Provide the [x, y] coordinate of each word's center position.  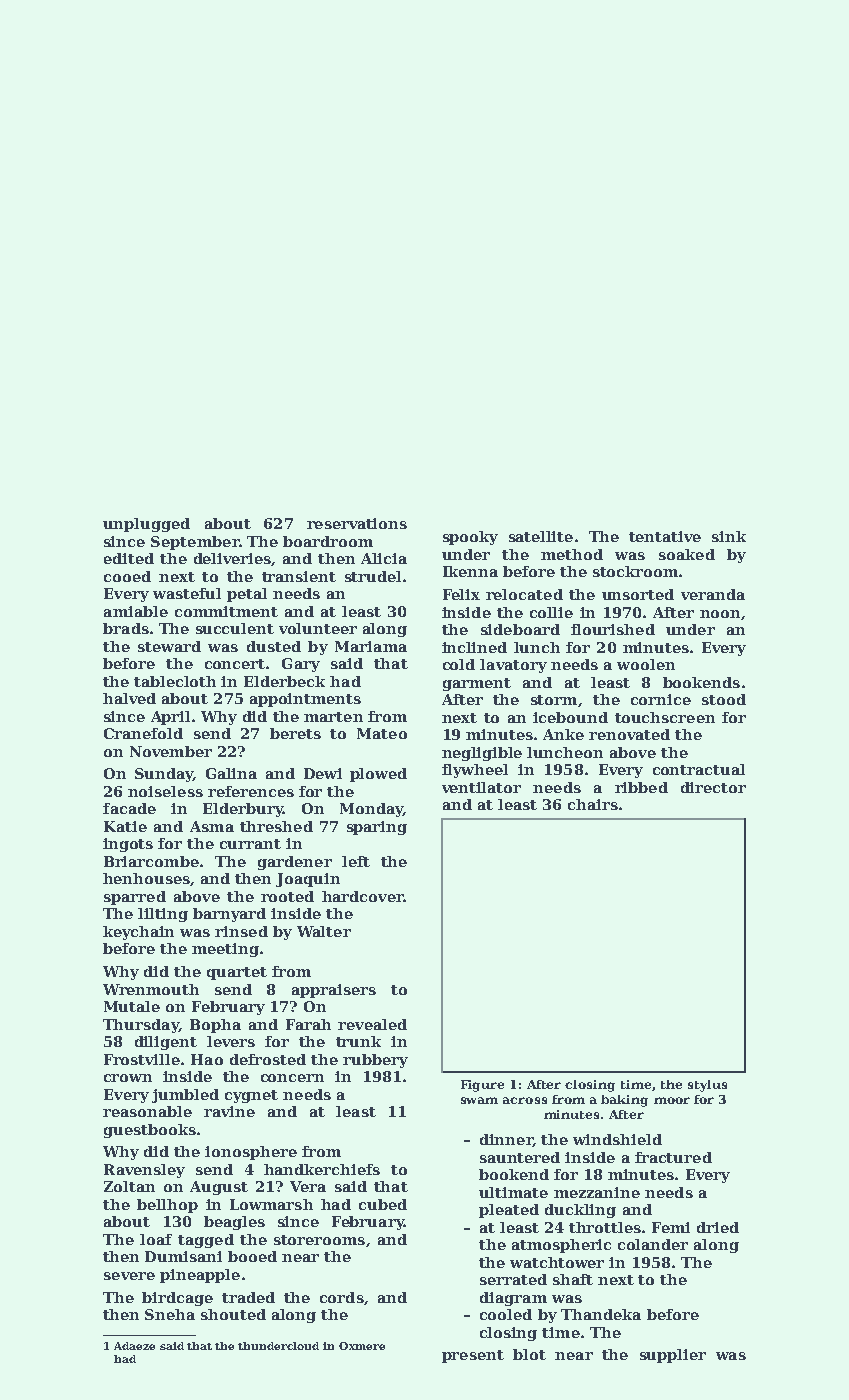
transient [299, 576]
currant [250, 844]
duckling [580, 1211]
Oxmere [362, 1346]
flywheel [475, 771]
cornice [661, 699]
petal [247, 595]
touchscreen [665, 717]
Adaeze [134, 1346]
